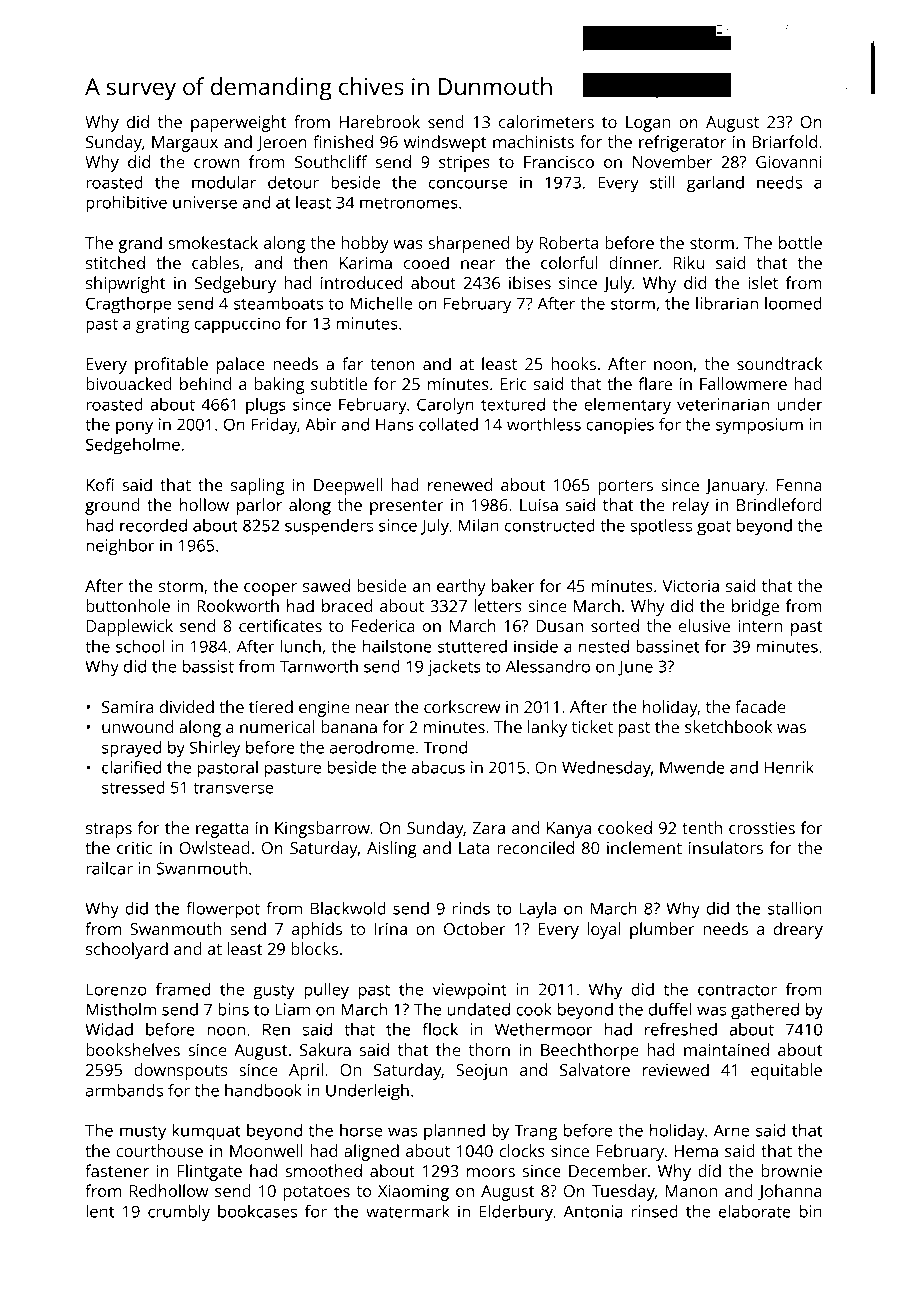 This image has height=1316, width=908. I want to click on concourse, so click(468, 184).
